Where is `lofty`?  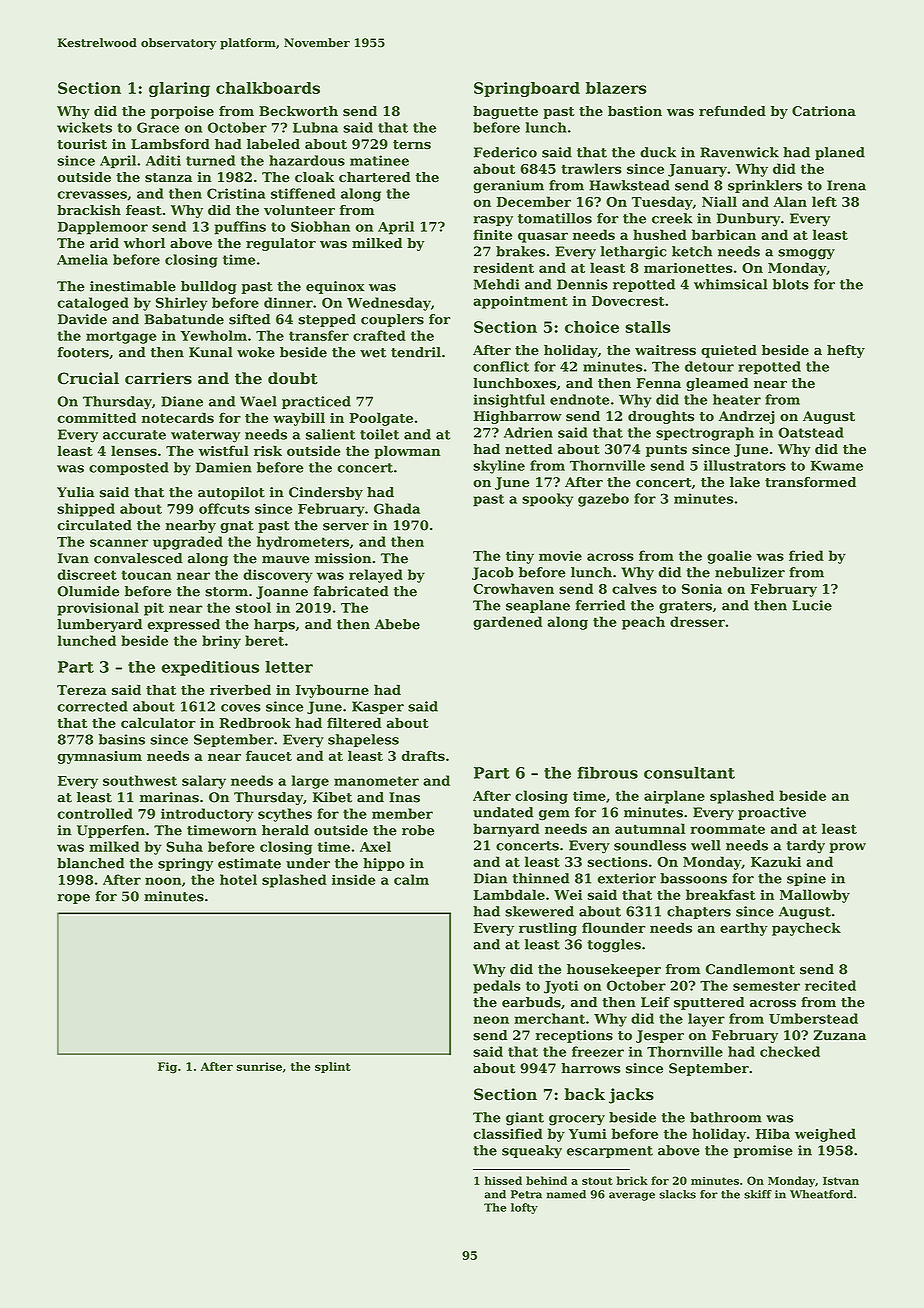 lofty is located at coordinates (524, 1208).
